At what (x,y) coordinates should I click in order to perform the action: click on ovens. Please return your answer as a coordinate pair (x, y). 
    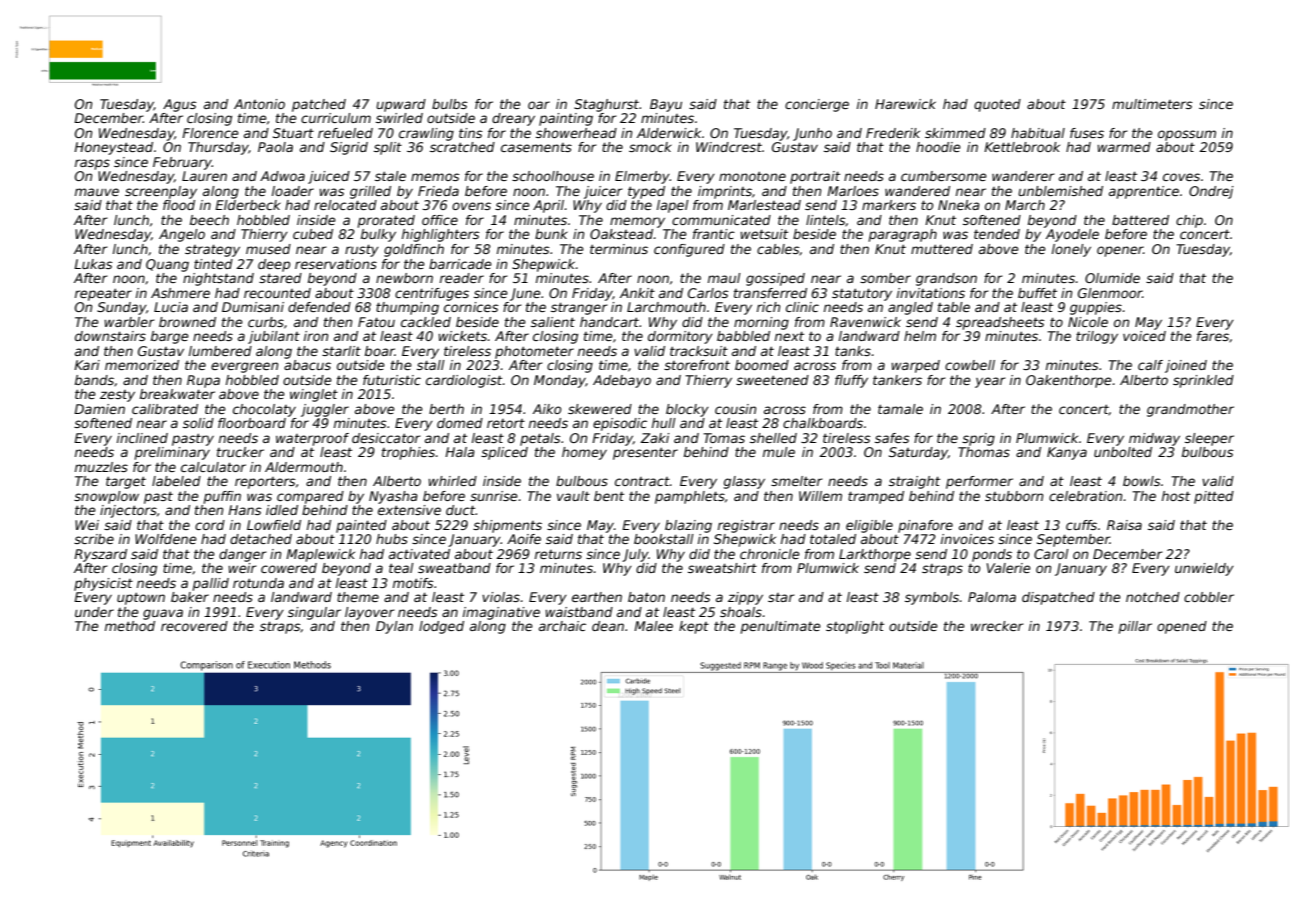
    Looking at the image, I should click on (471, 206).
